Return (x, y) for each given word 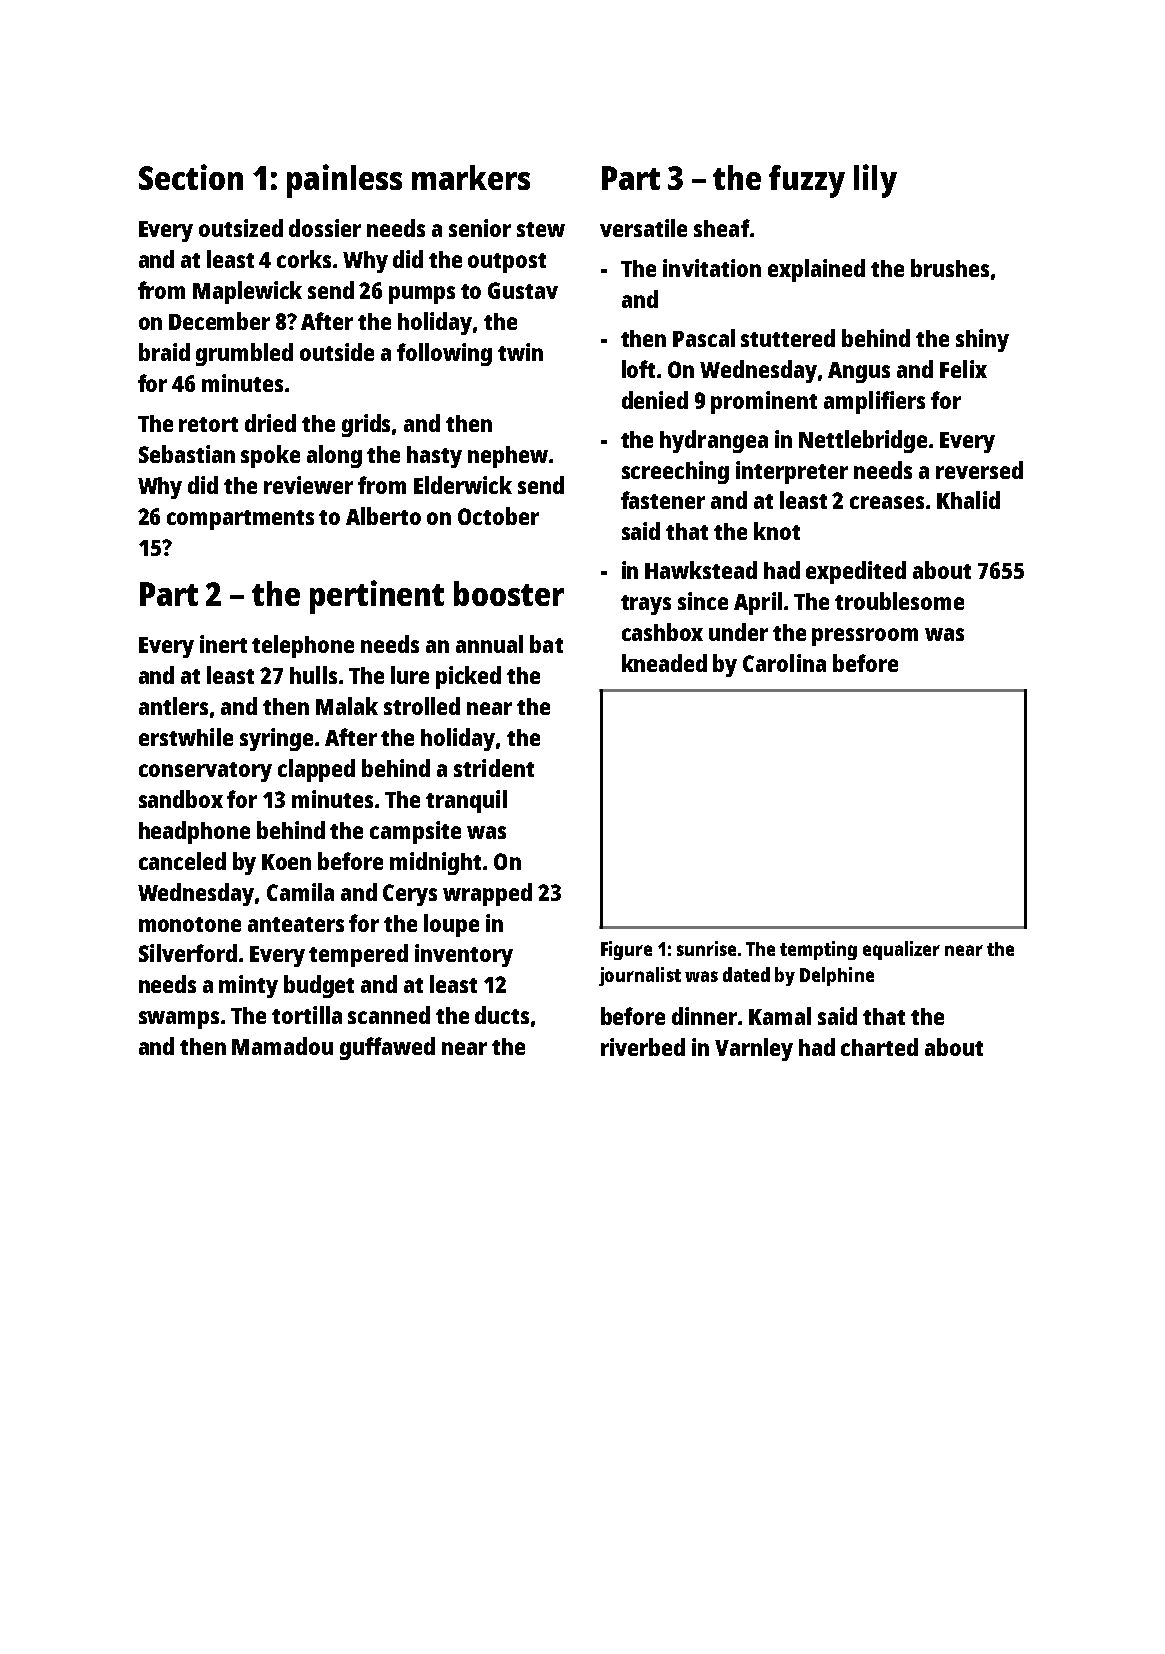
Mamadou (282, 1046)
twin (520, 352)
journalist (640, 976)
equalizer (901, 950)
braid (164, 352)
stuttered (788, 338)
